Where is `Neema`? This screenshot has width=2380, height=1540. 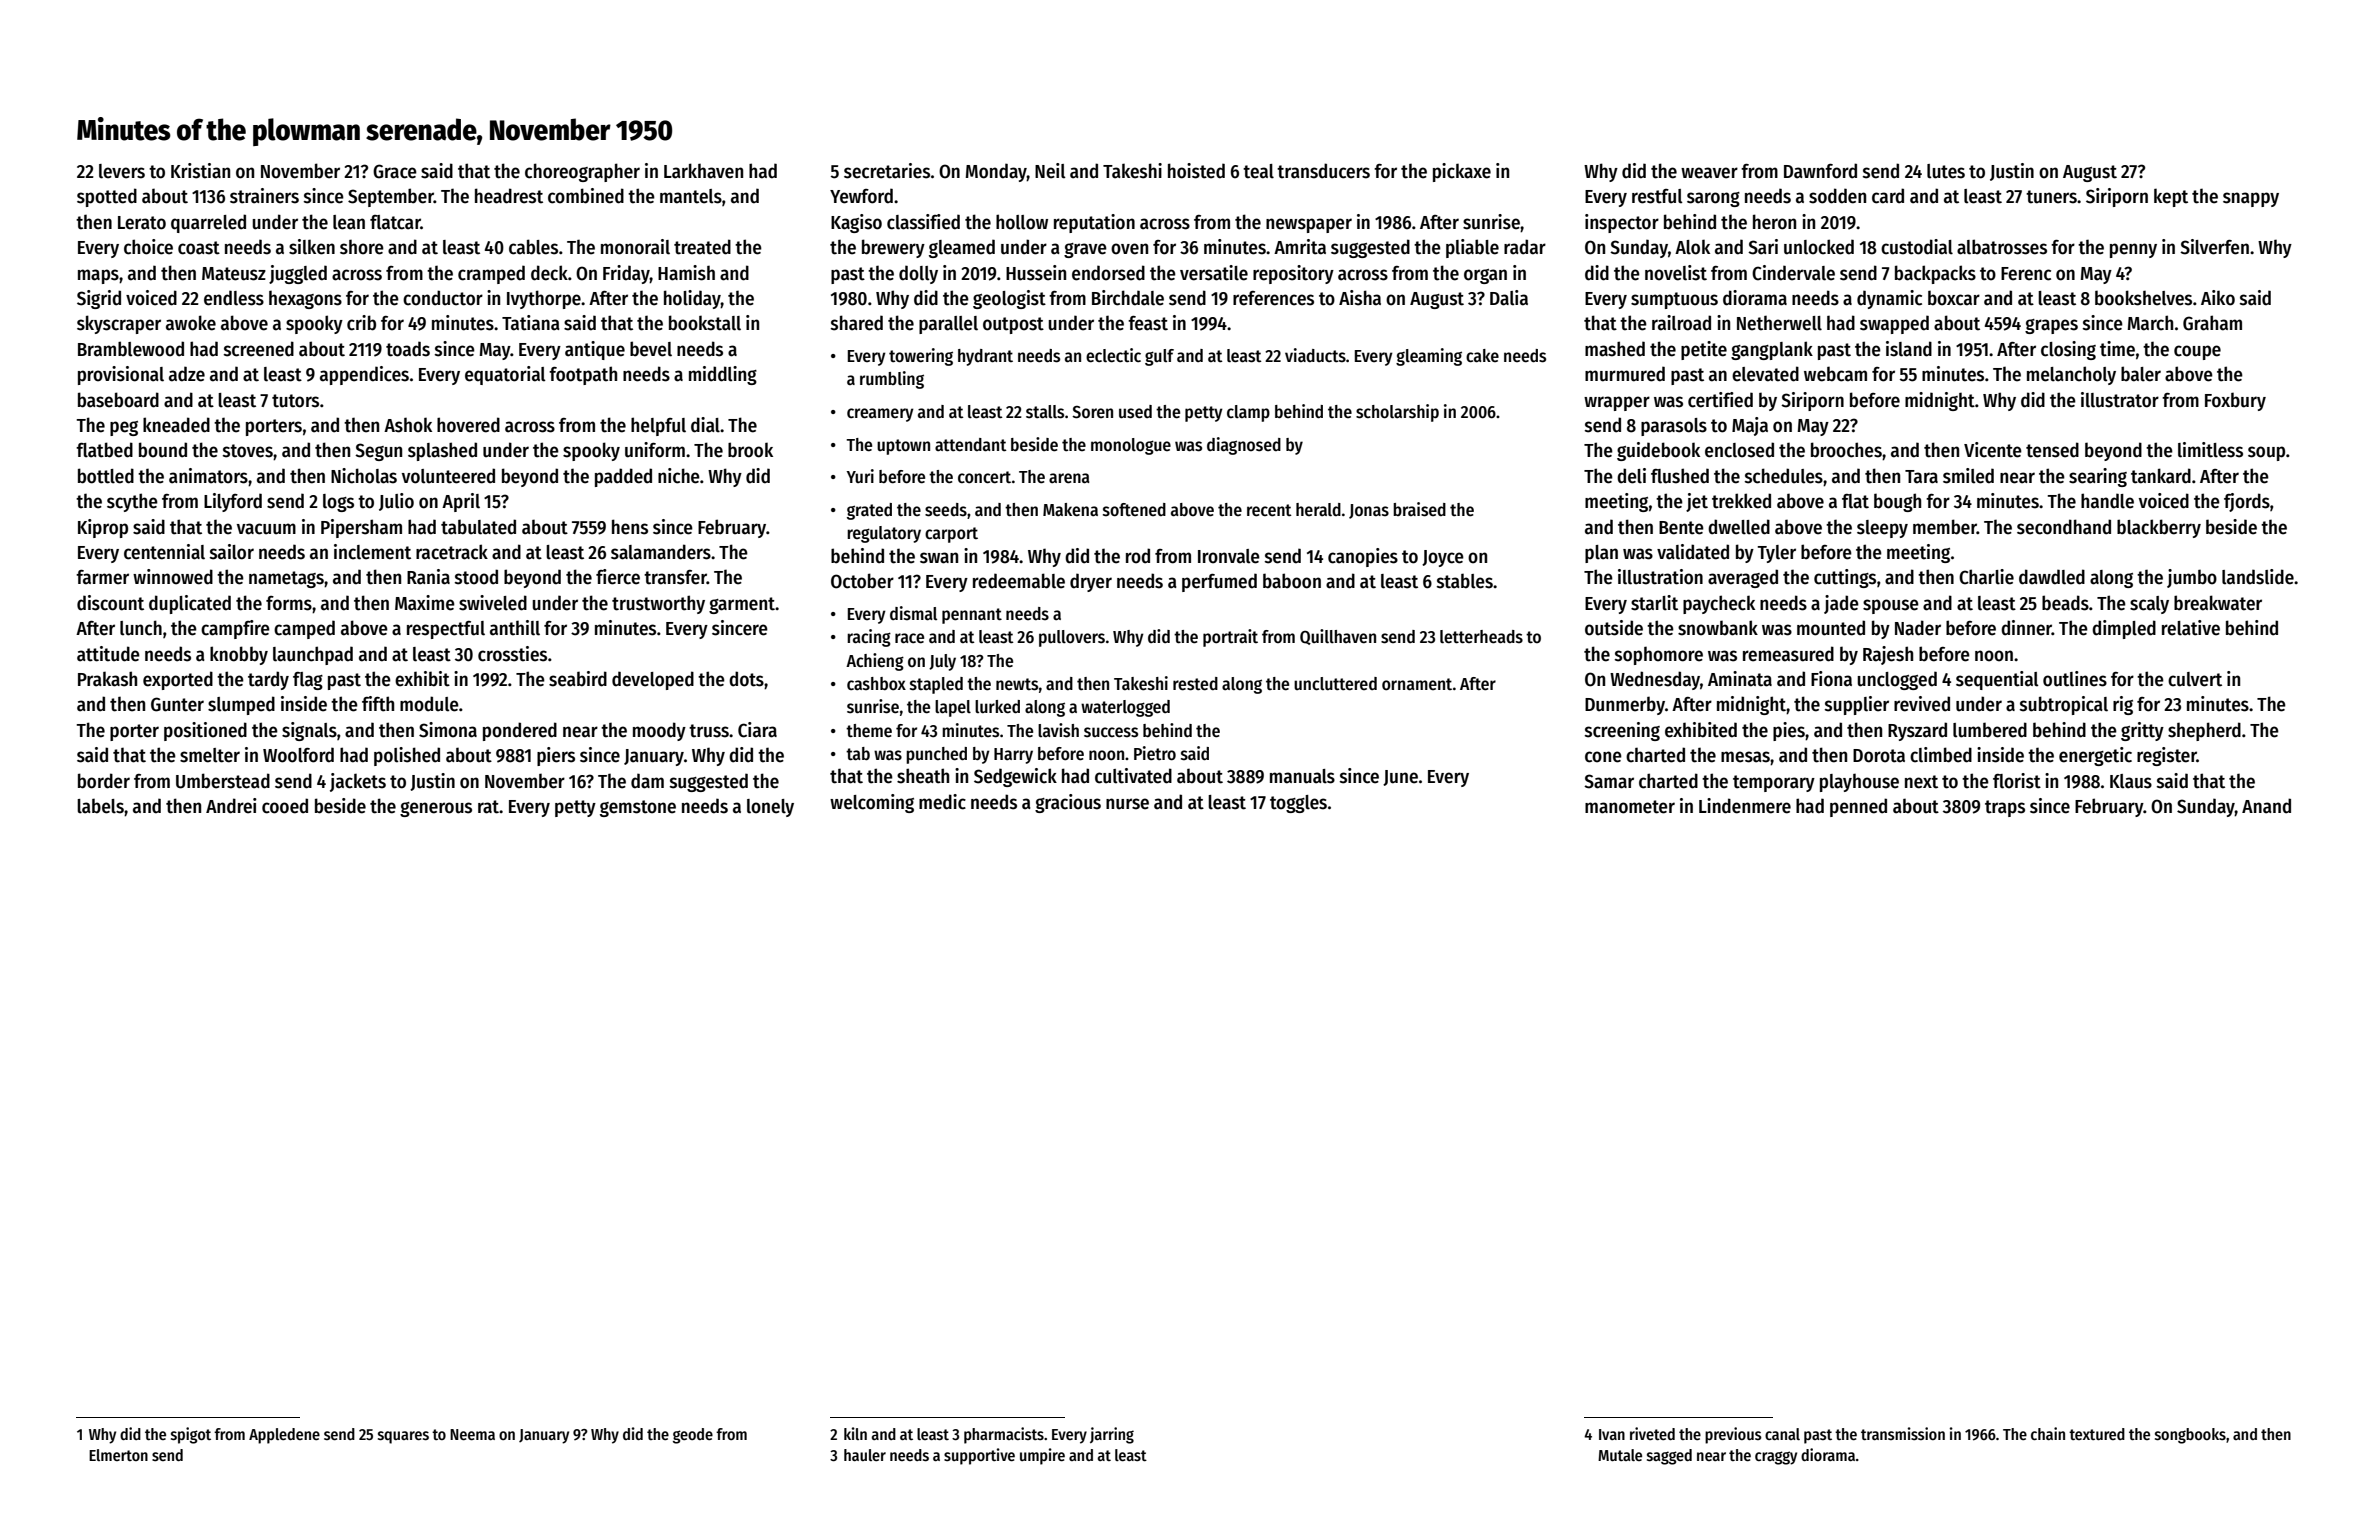
Neema is located at coordinates (472, 1434).
